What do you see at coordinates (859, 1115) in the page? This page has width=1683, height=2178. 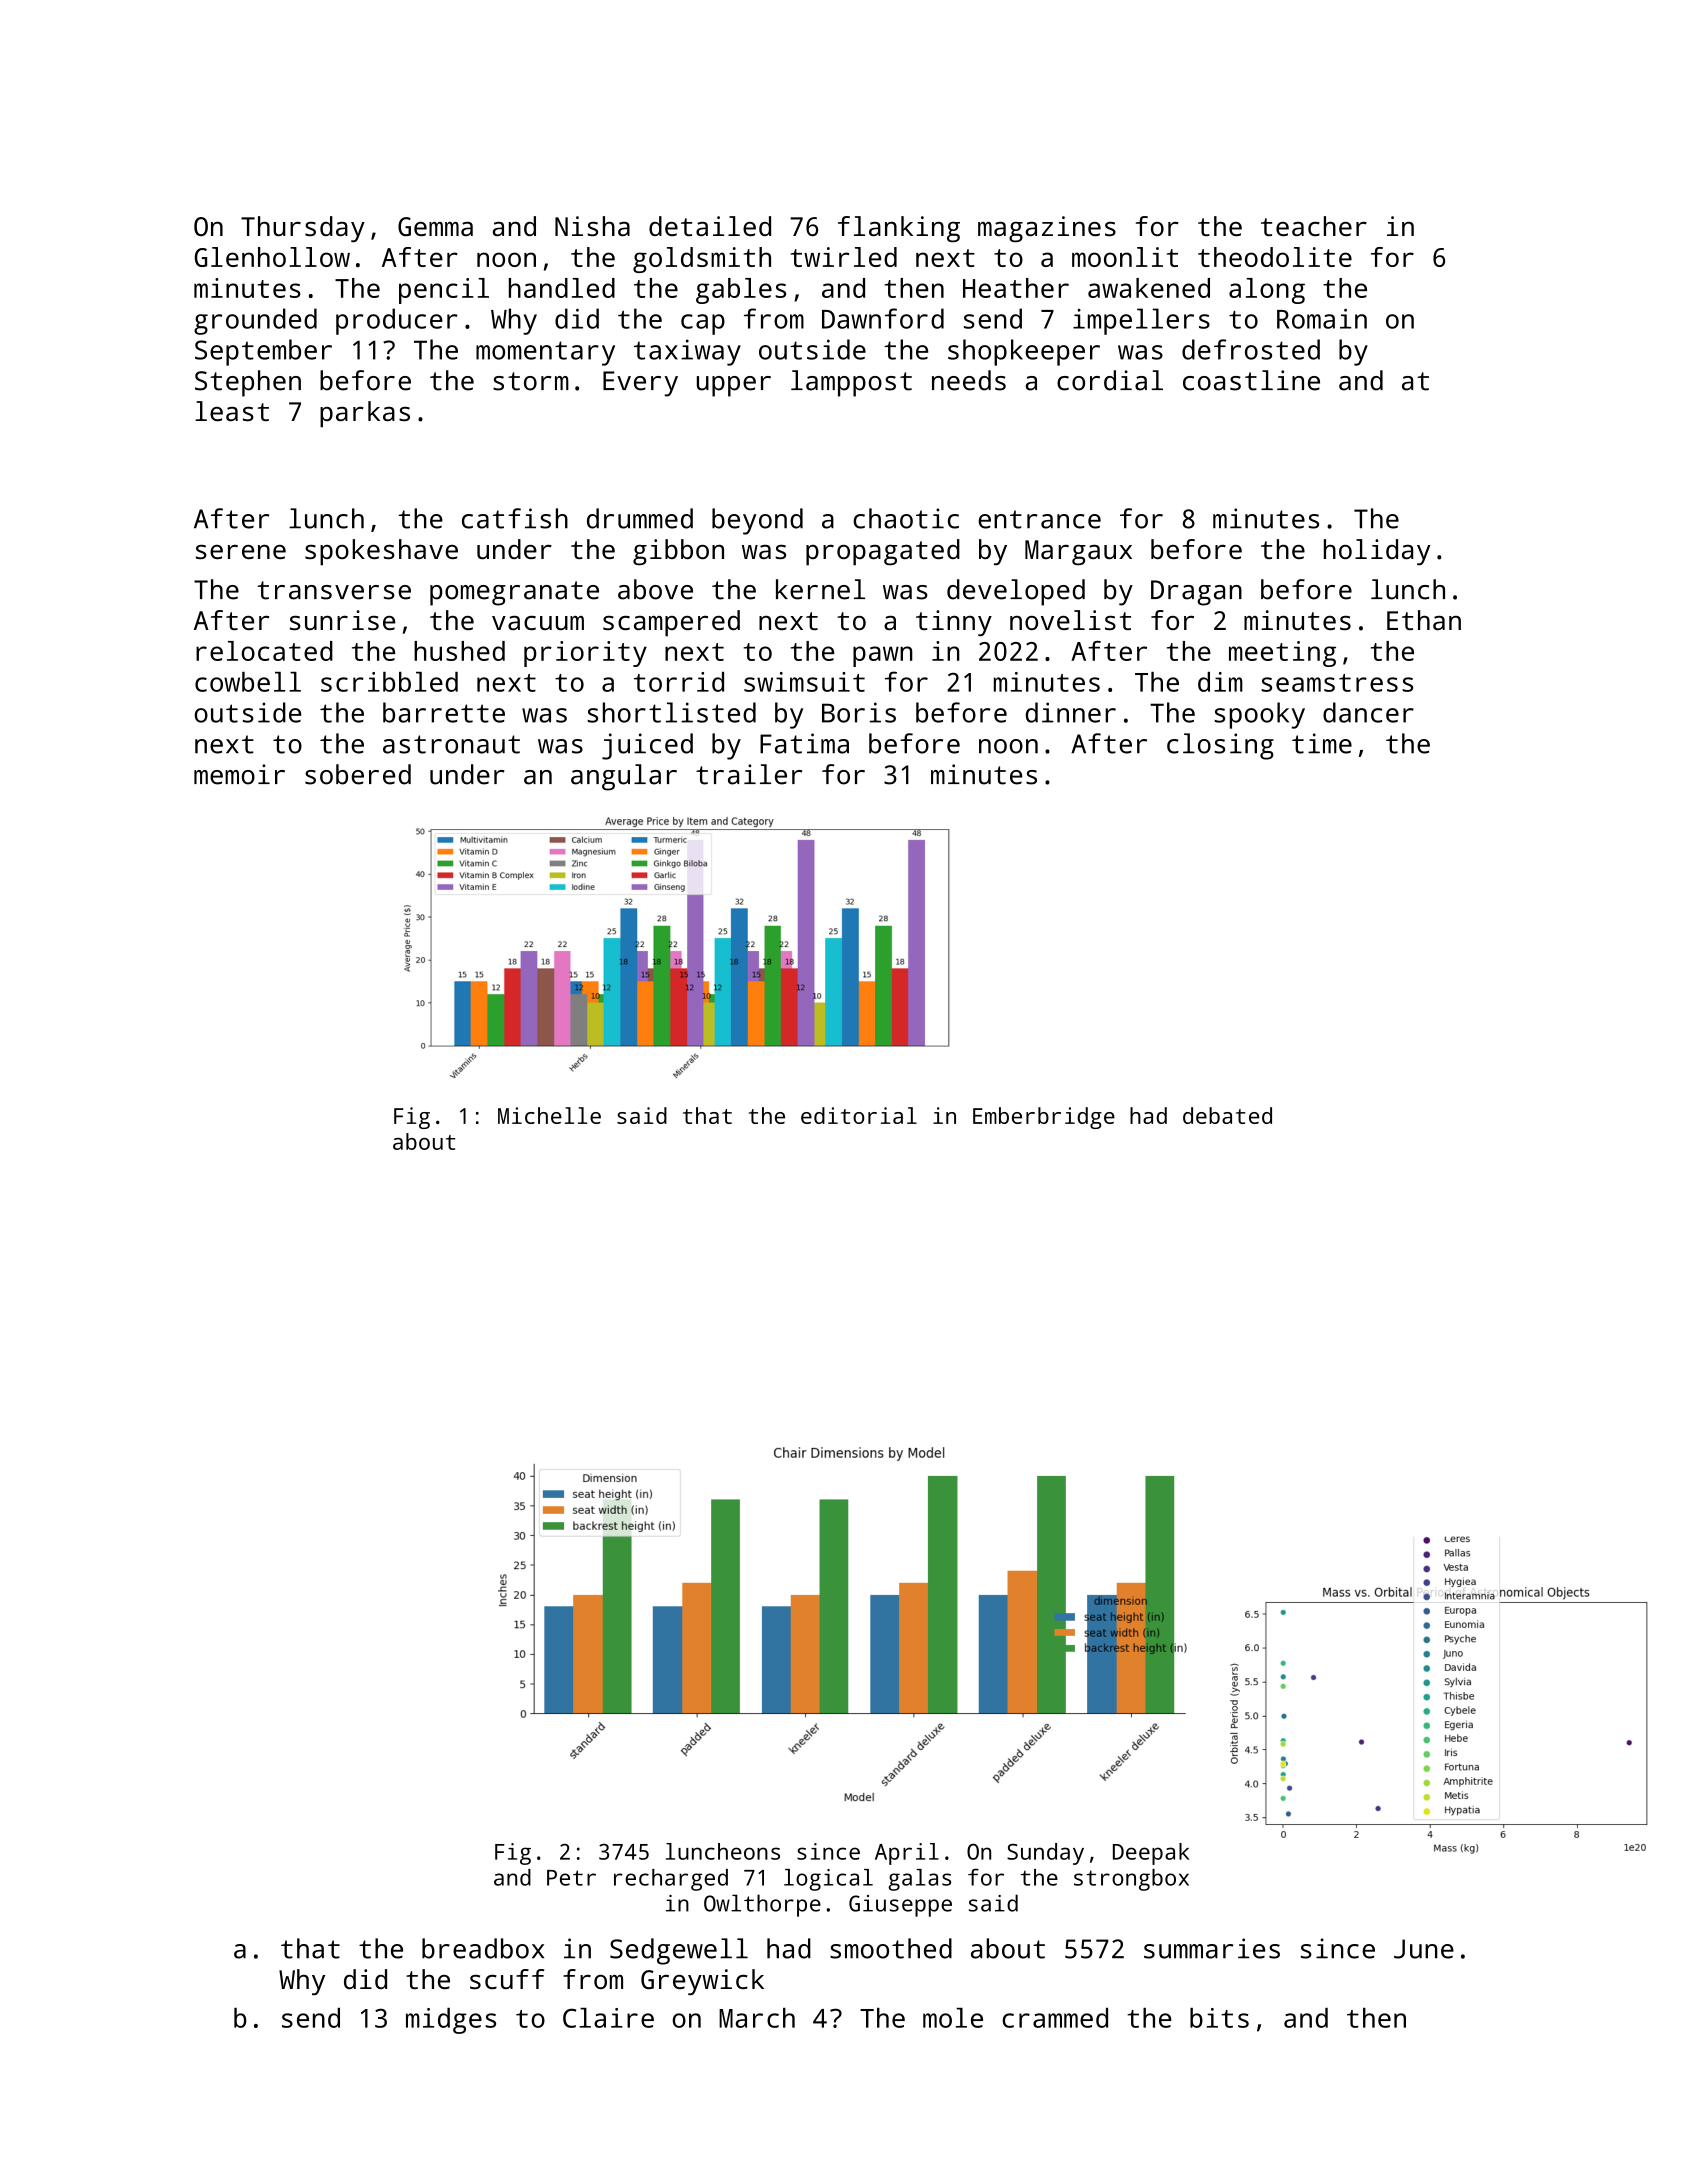 I see `editorial` at bounding box center [859, 1115].
